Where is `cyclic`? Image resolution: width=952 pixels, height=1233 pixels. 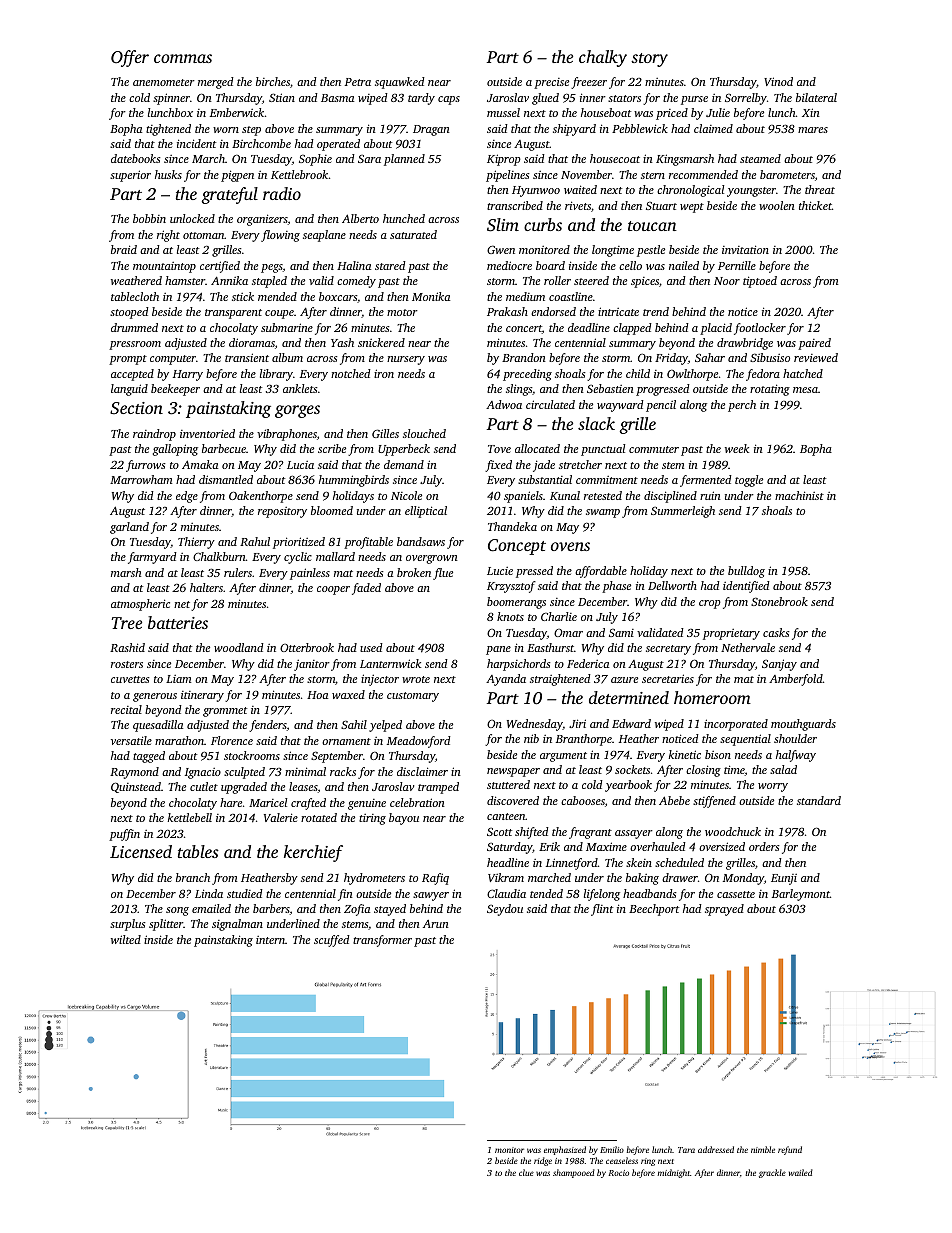 cyclic is located at coordinates (298, 558).
